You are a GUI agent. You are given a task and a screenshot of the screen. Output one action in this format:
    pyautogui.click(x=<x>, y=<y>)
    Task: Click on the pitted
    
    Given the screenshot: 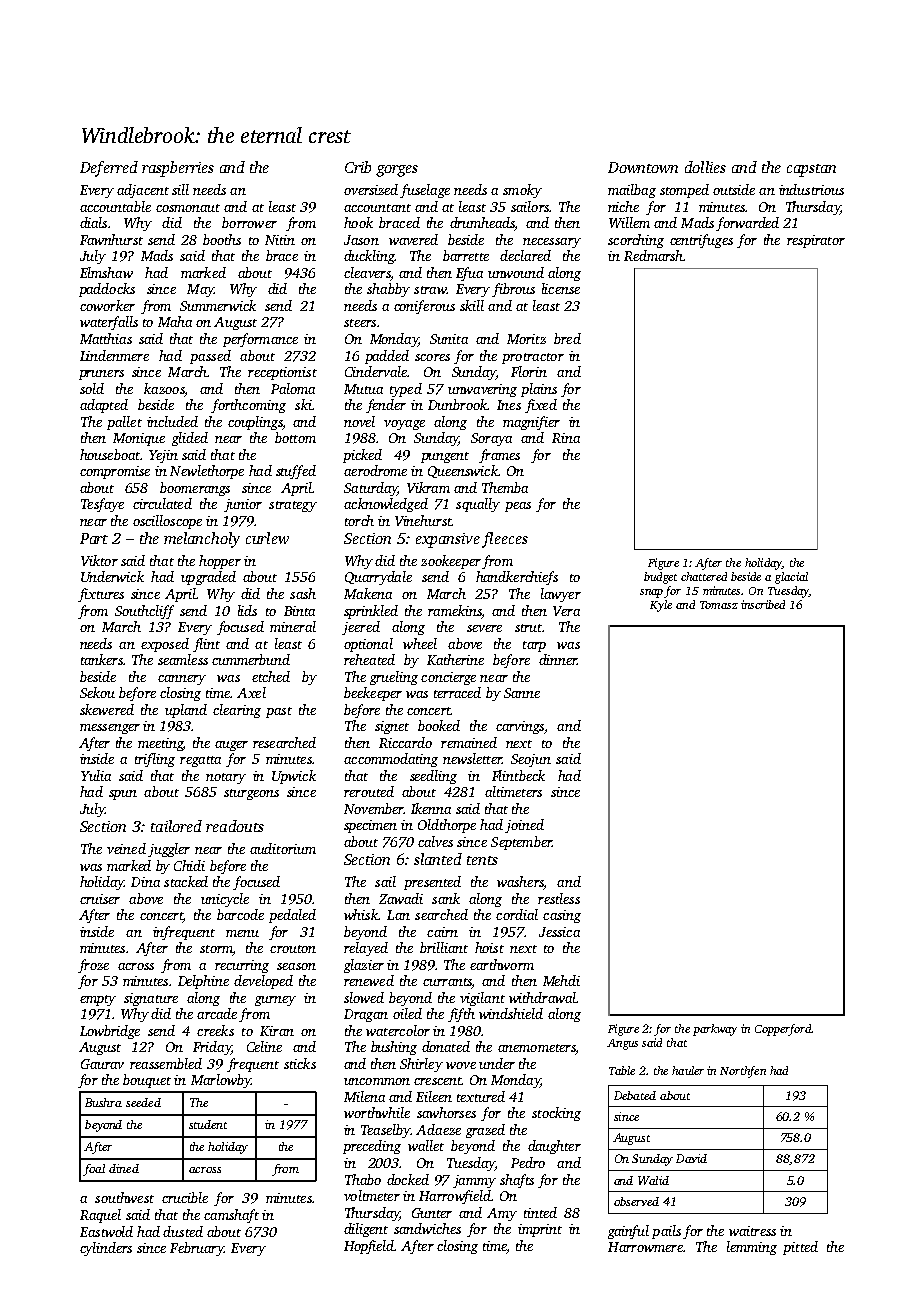 What is the action you would take?
    pyautogui.click(x=800, y=1248)
